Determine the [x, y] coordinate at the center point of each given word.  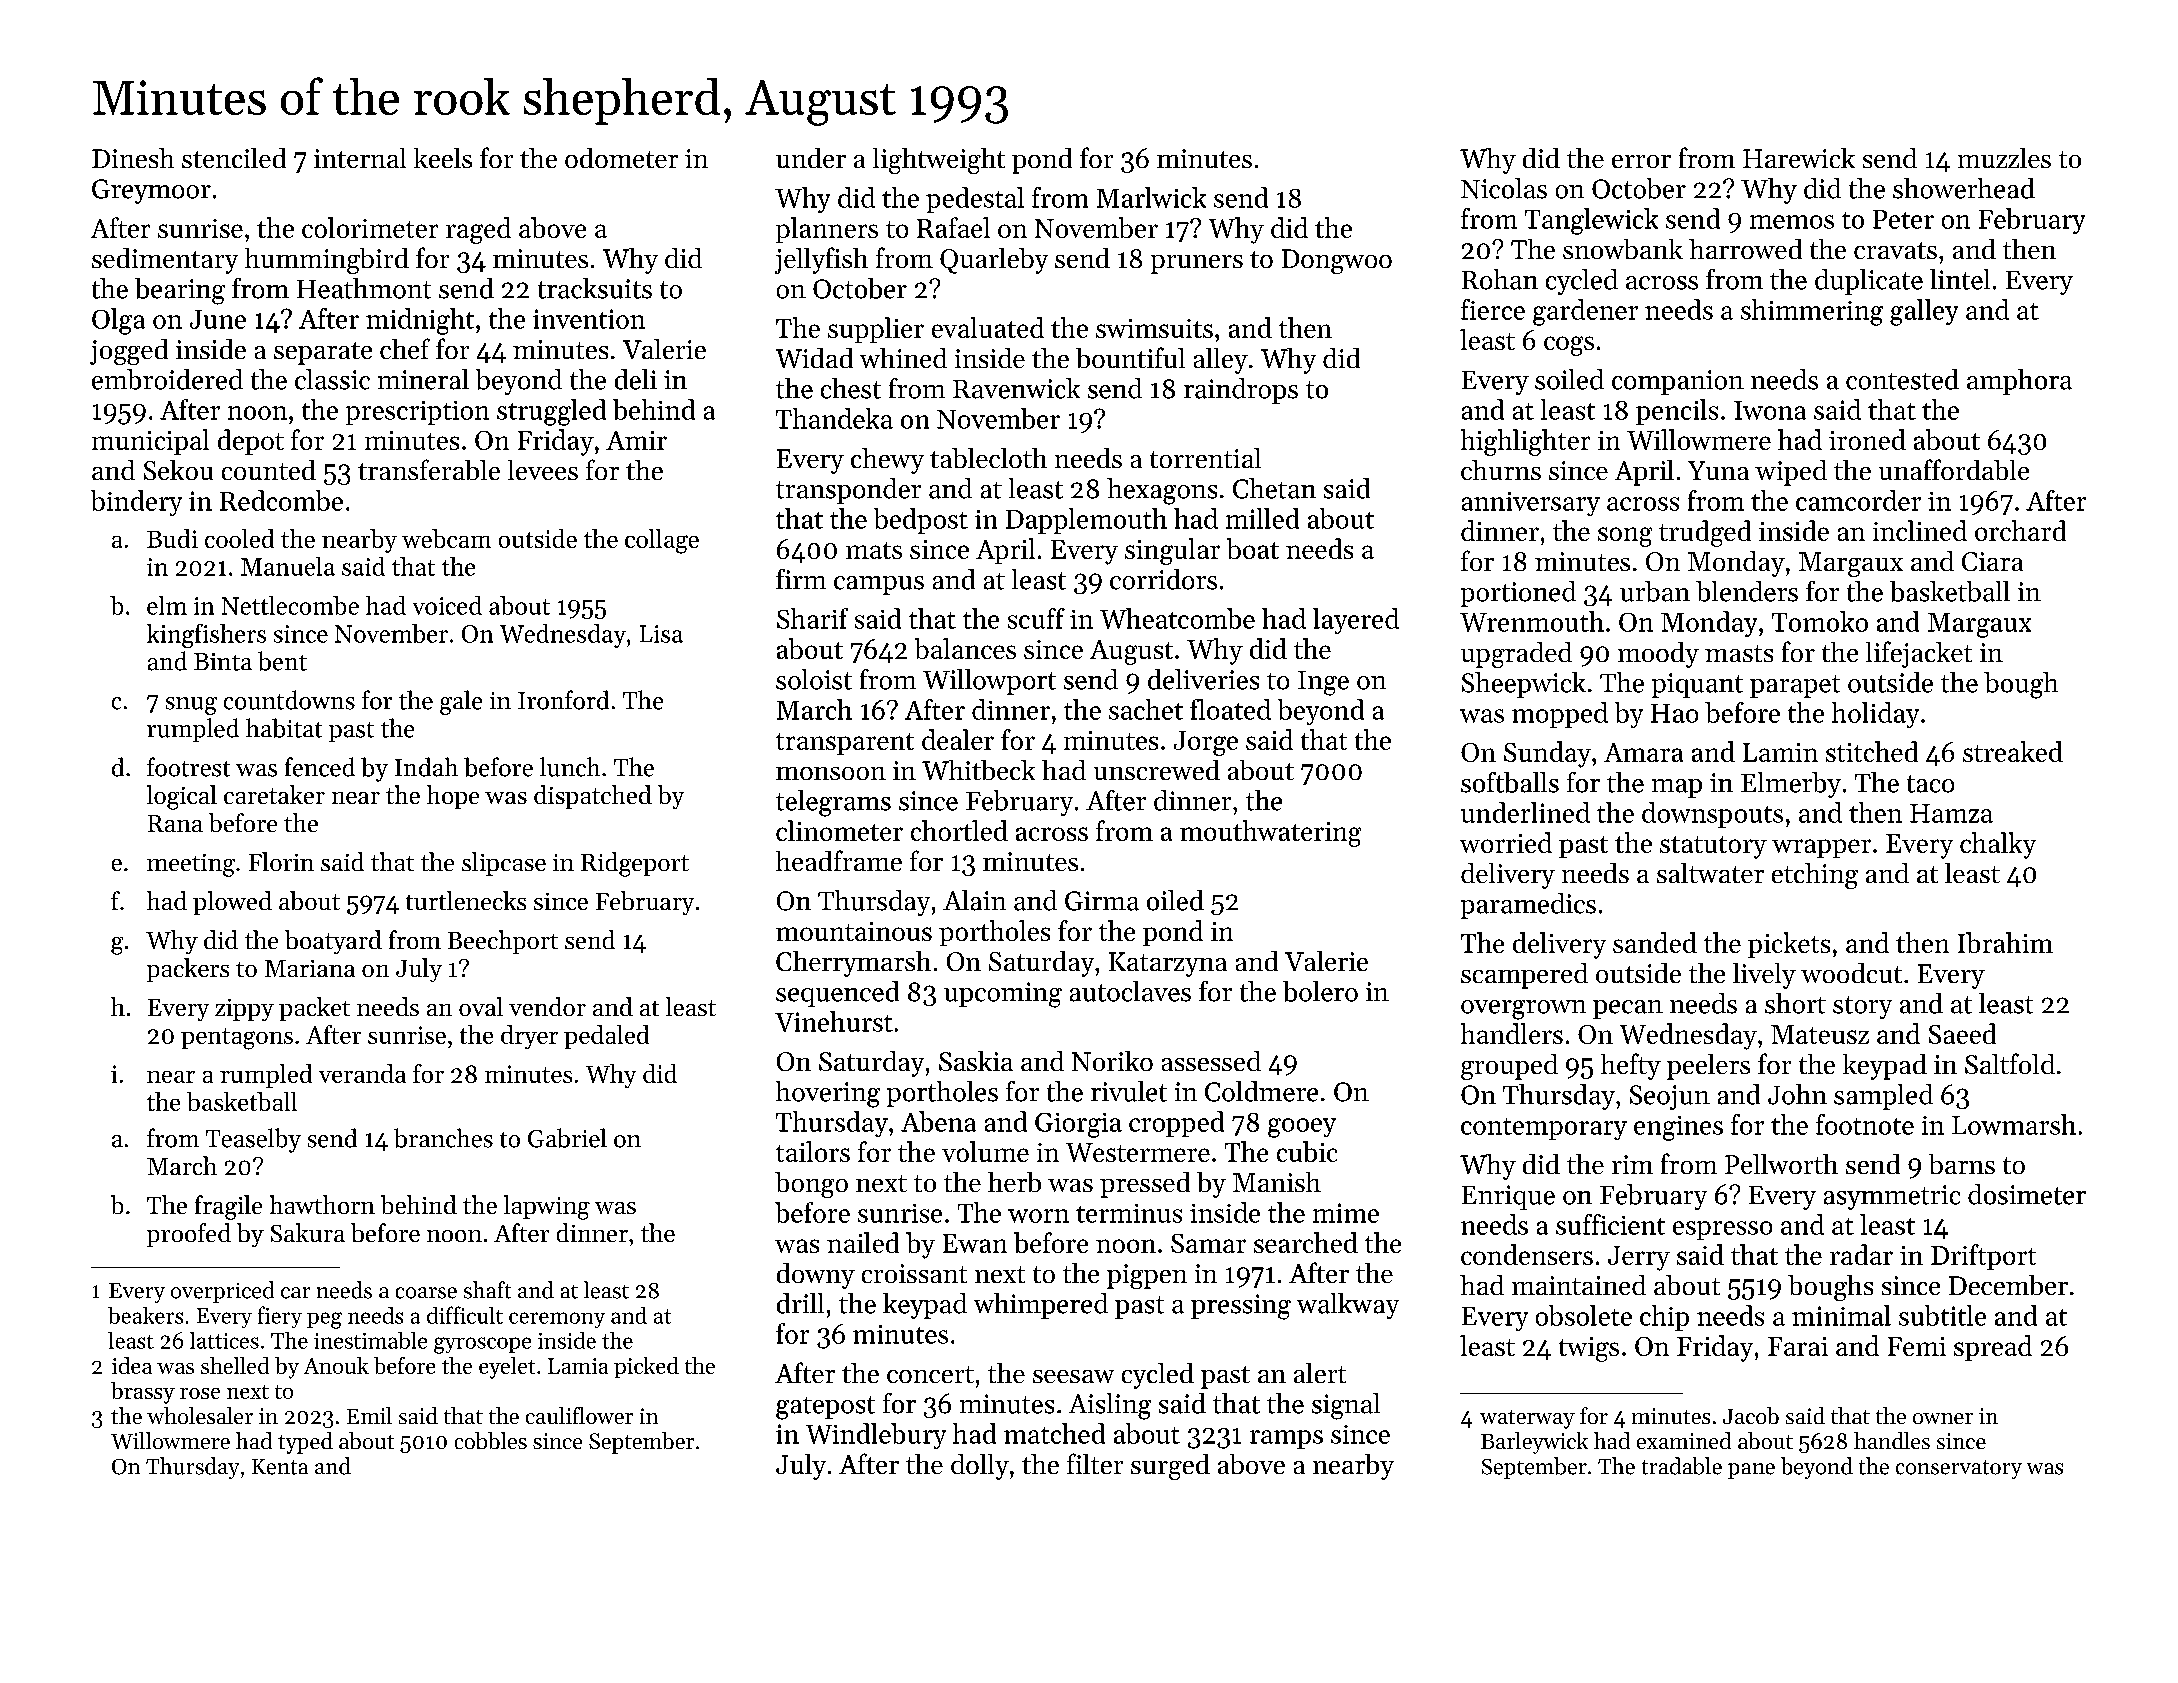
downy [816, 1276]
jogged [129, 352]
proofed [189, 1235]
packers [188, 970]
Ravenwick [1016, 388]
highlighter [1525, 442]
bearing [180, 291]
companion [1678, 382]
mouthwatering [1270, 833]
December [2008, 1285]
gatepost [825, 1408]
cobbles [491, 1440]
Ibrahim [2005, 942]
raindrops [1241, 391]
